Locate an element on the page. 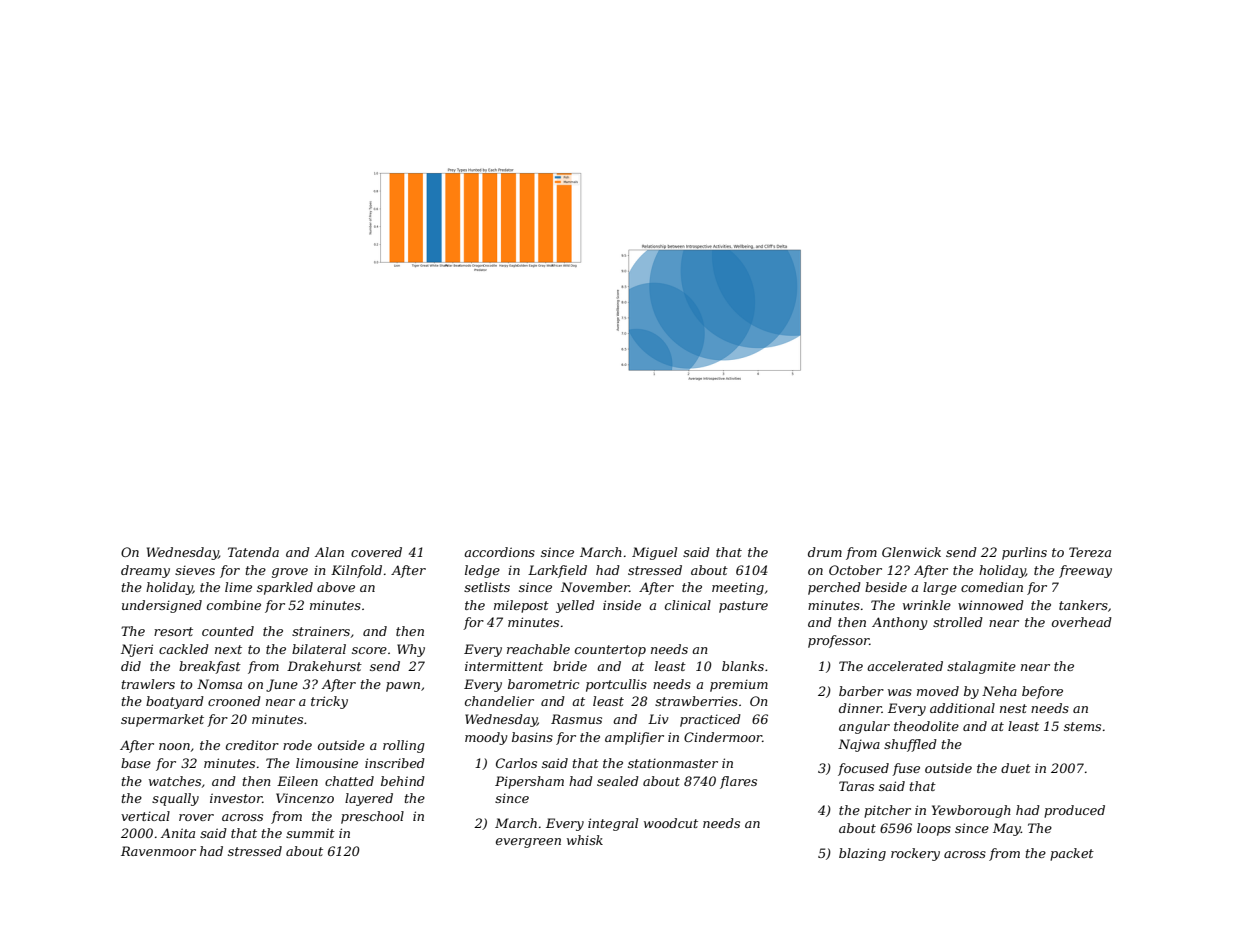  evergreen is located at coordinates (528, 843).
